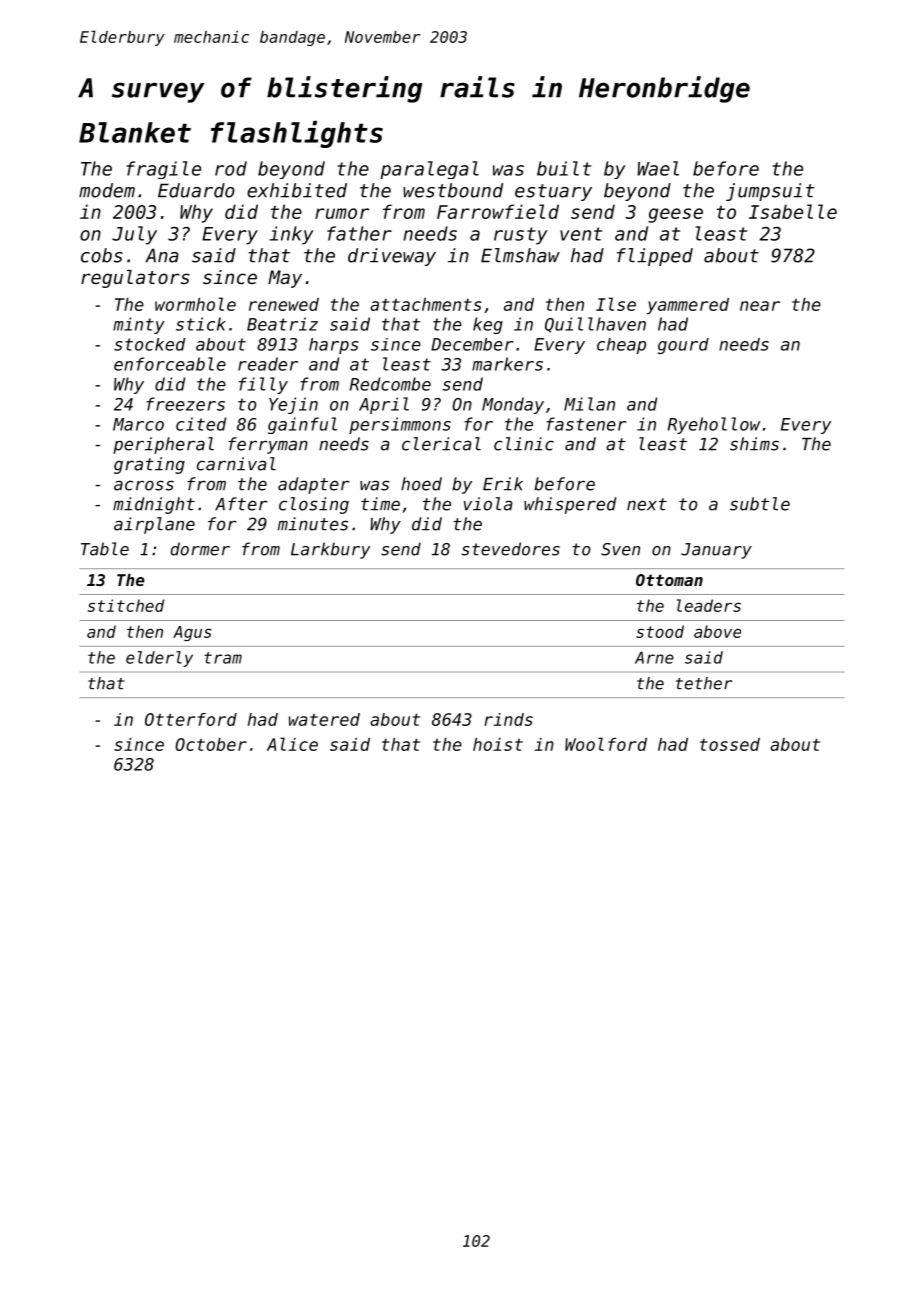 This image has height=1314, width=924. What do you see at coordinates (660, 631) in the image?
I see `stood` at bounding box center [660, 631].
